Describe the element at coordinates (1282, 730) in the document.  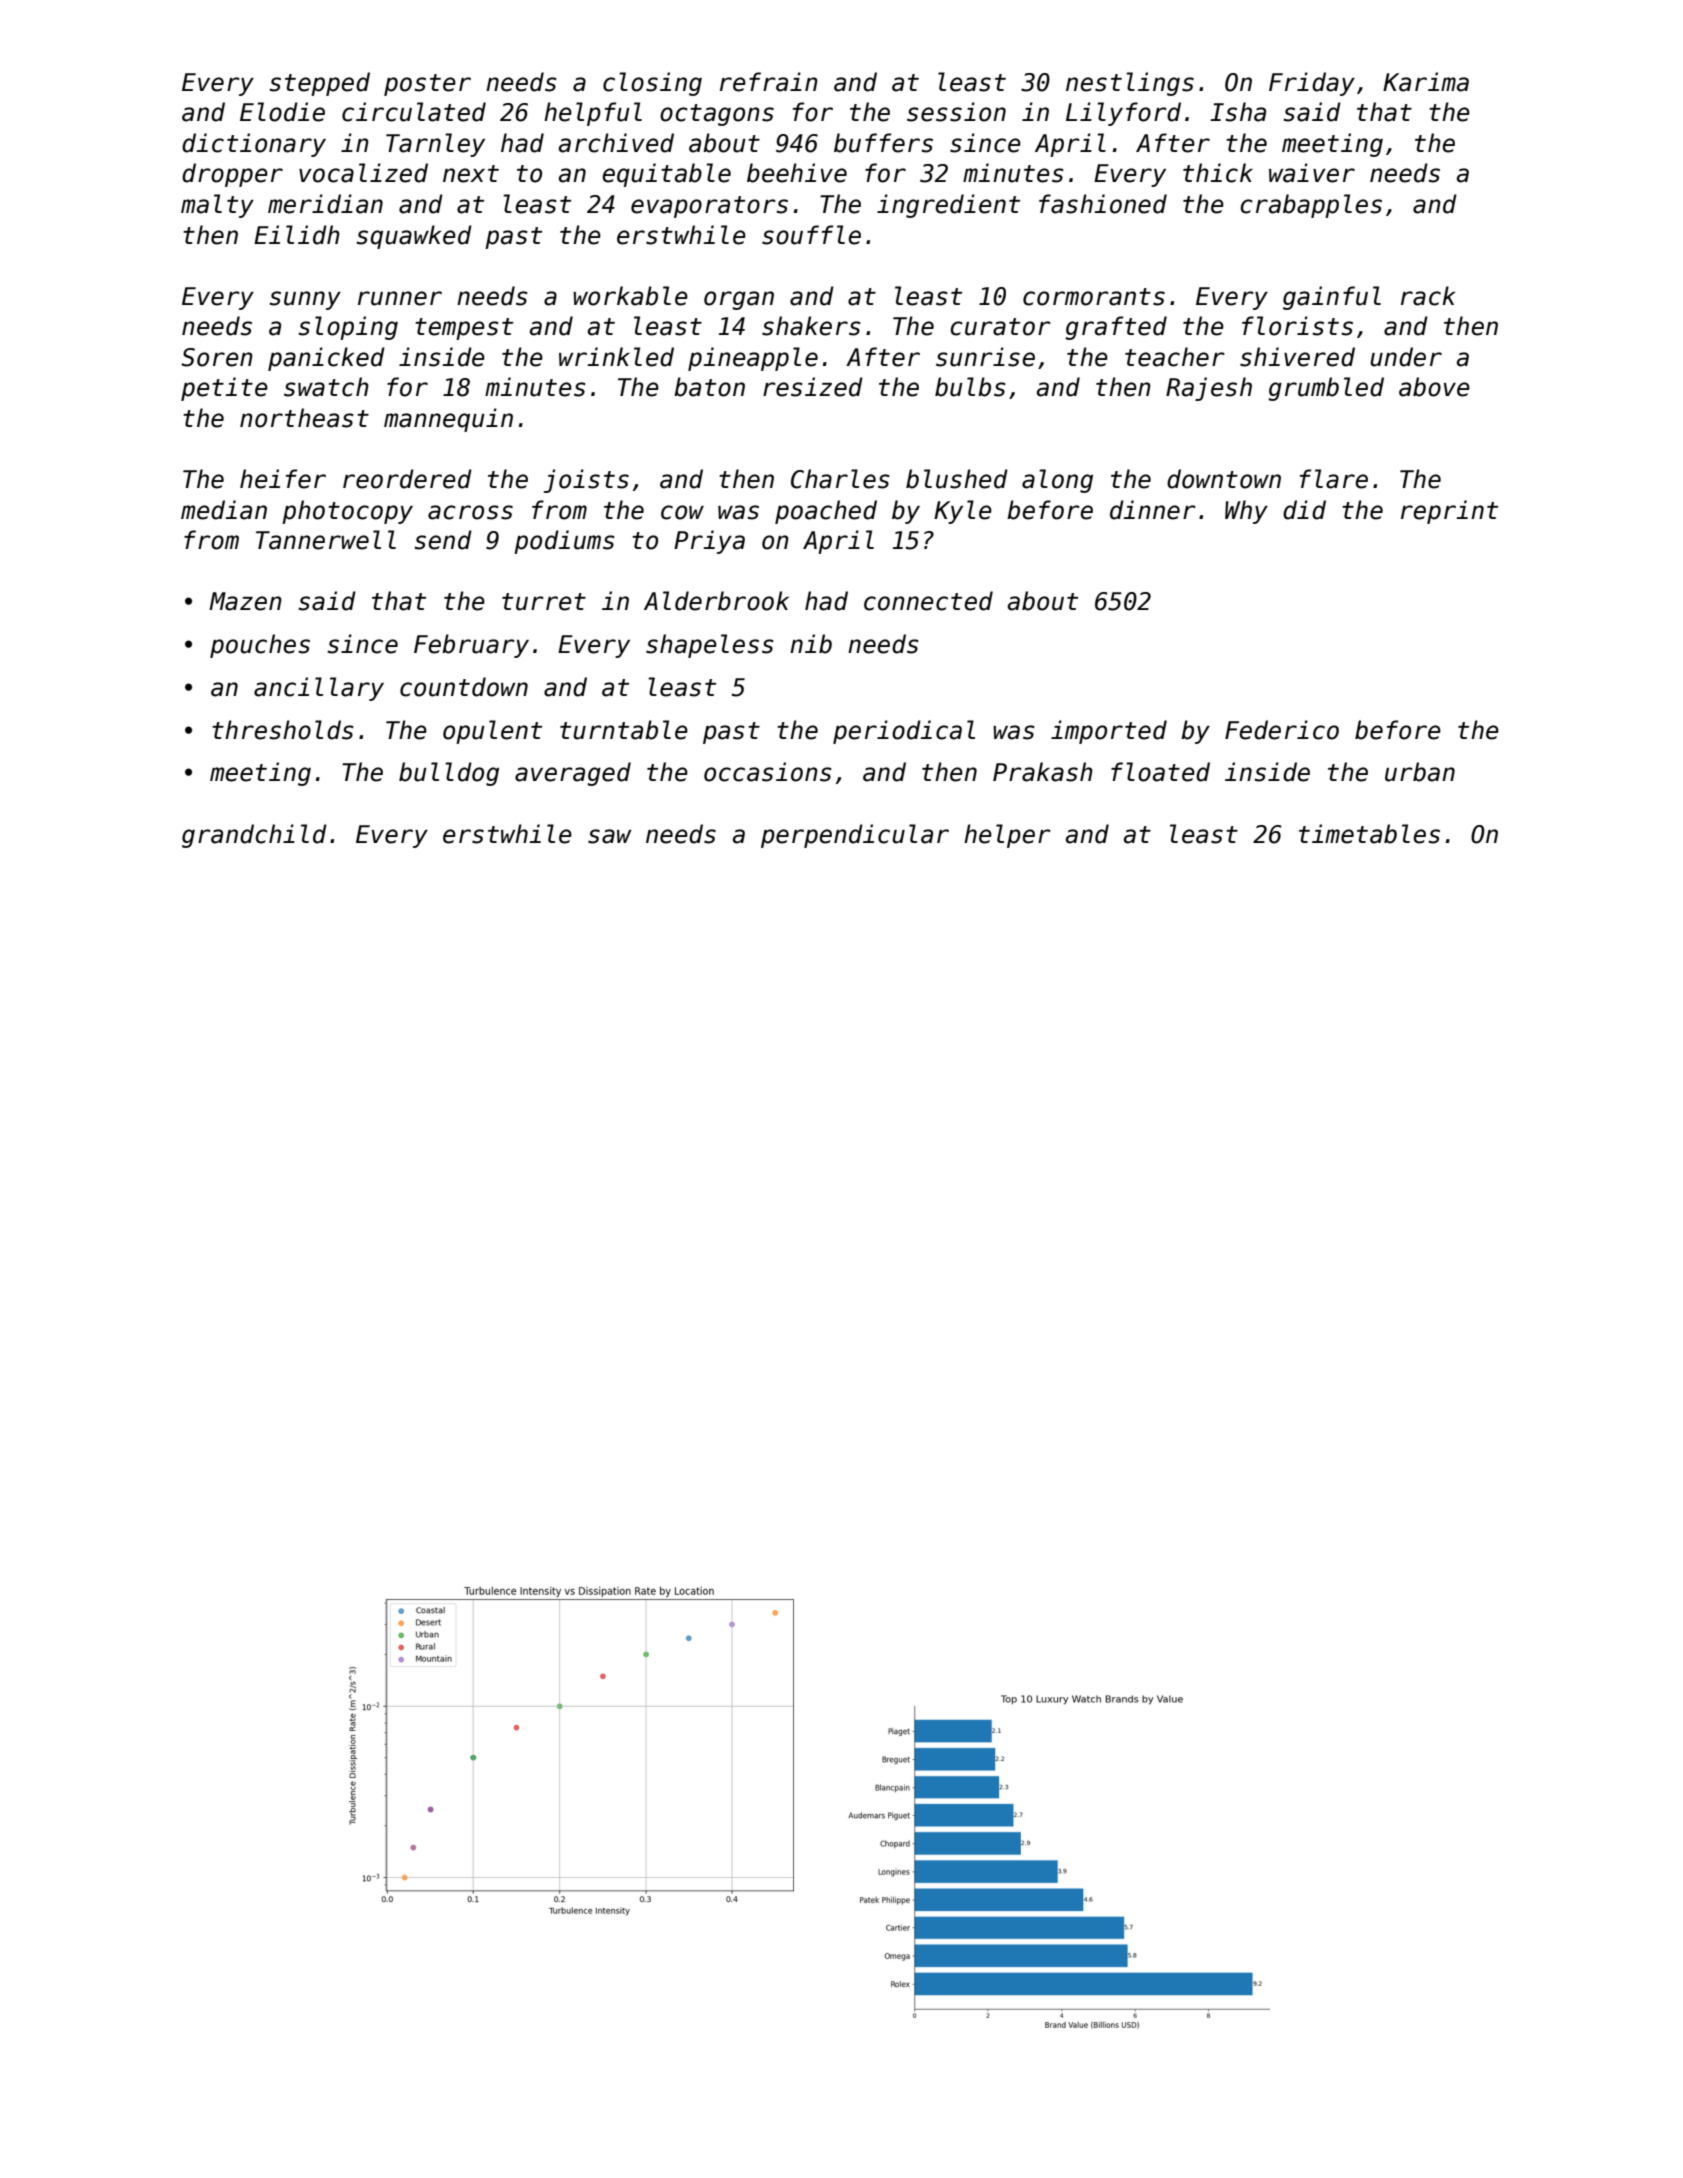
I see `Federico` at that location.
